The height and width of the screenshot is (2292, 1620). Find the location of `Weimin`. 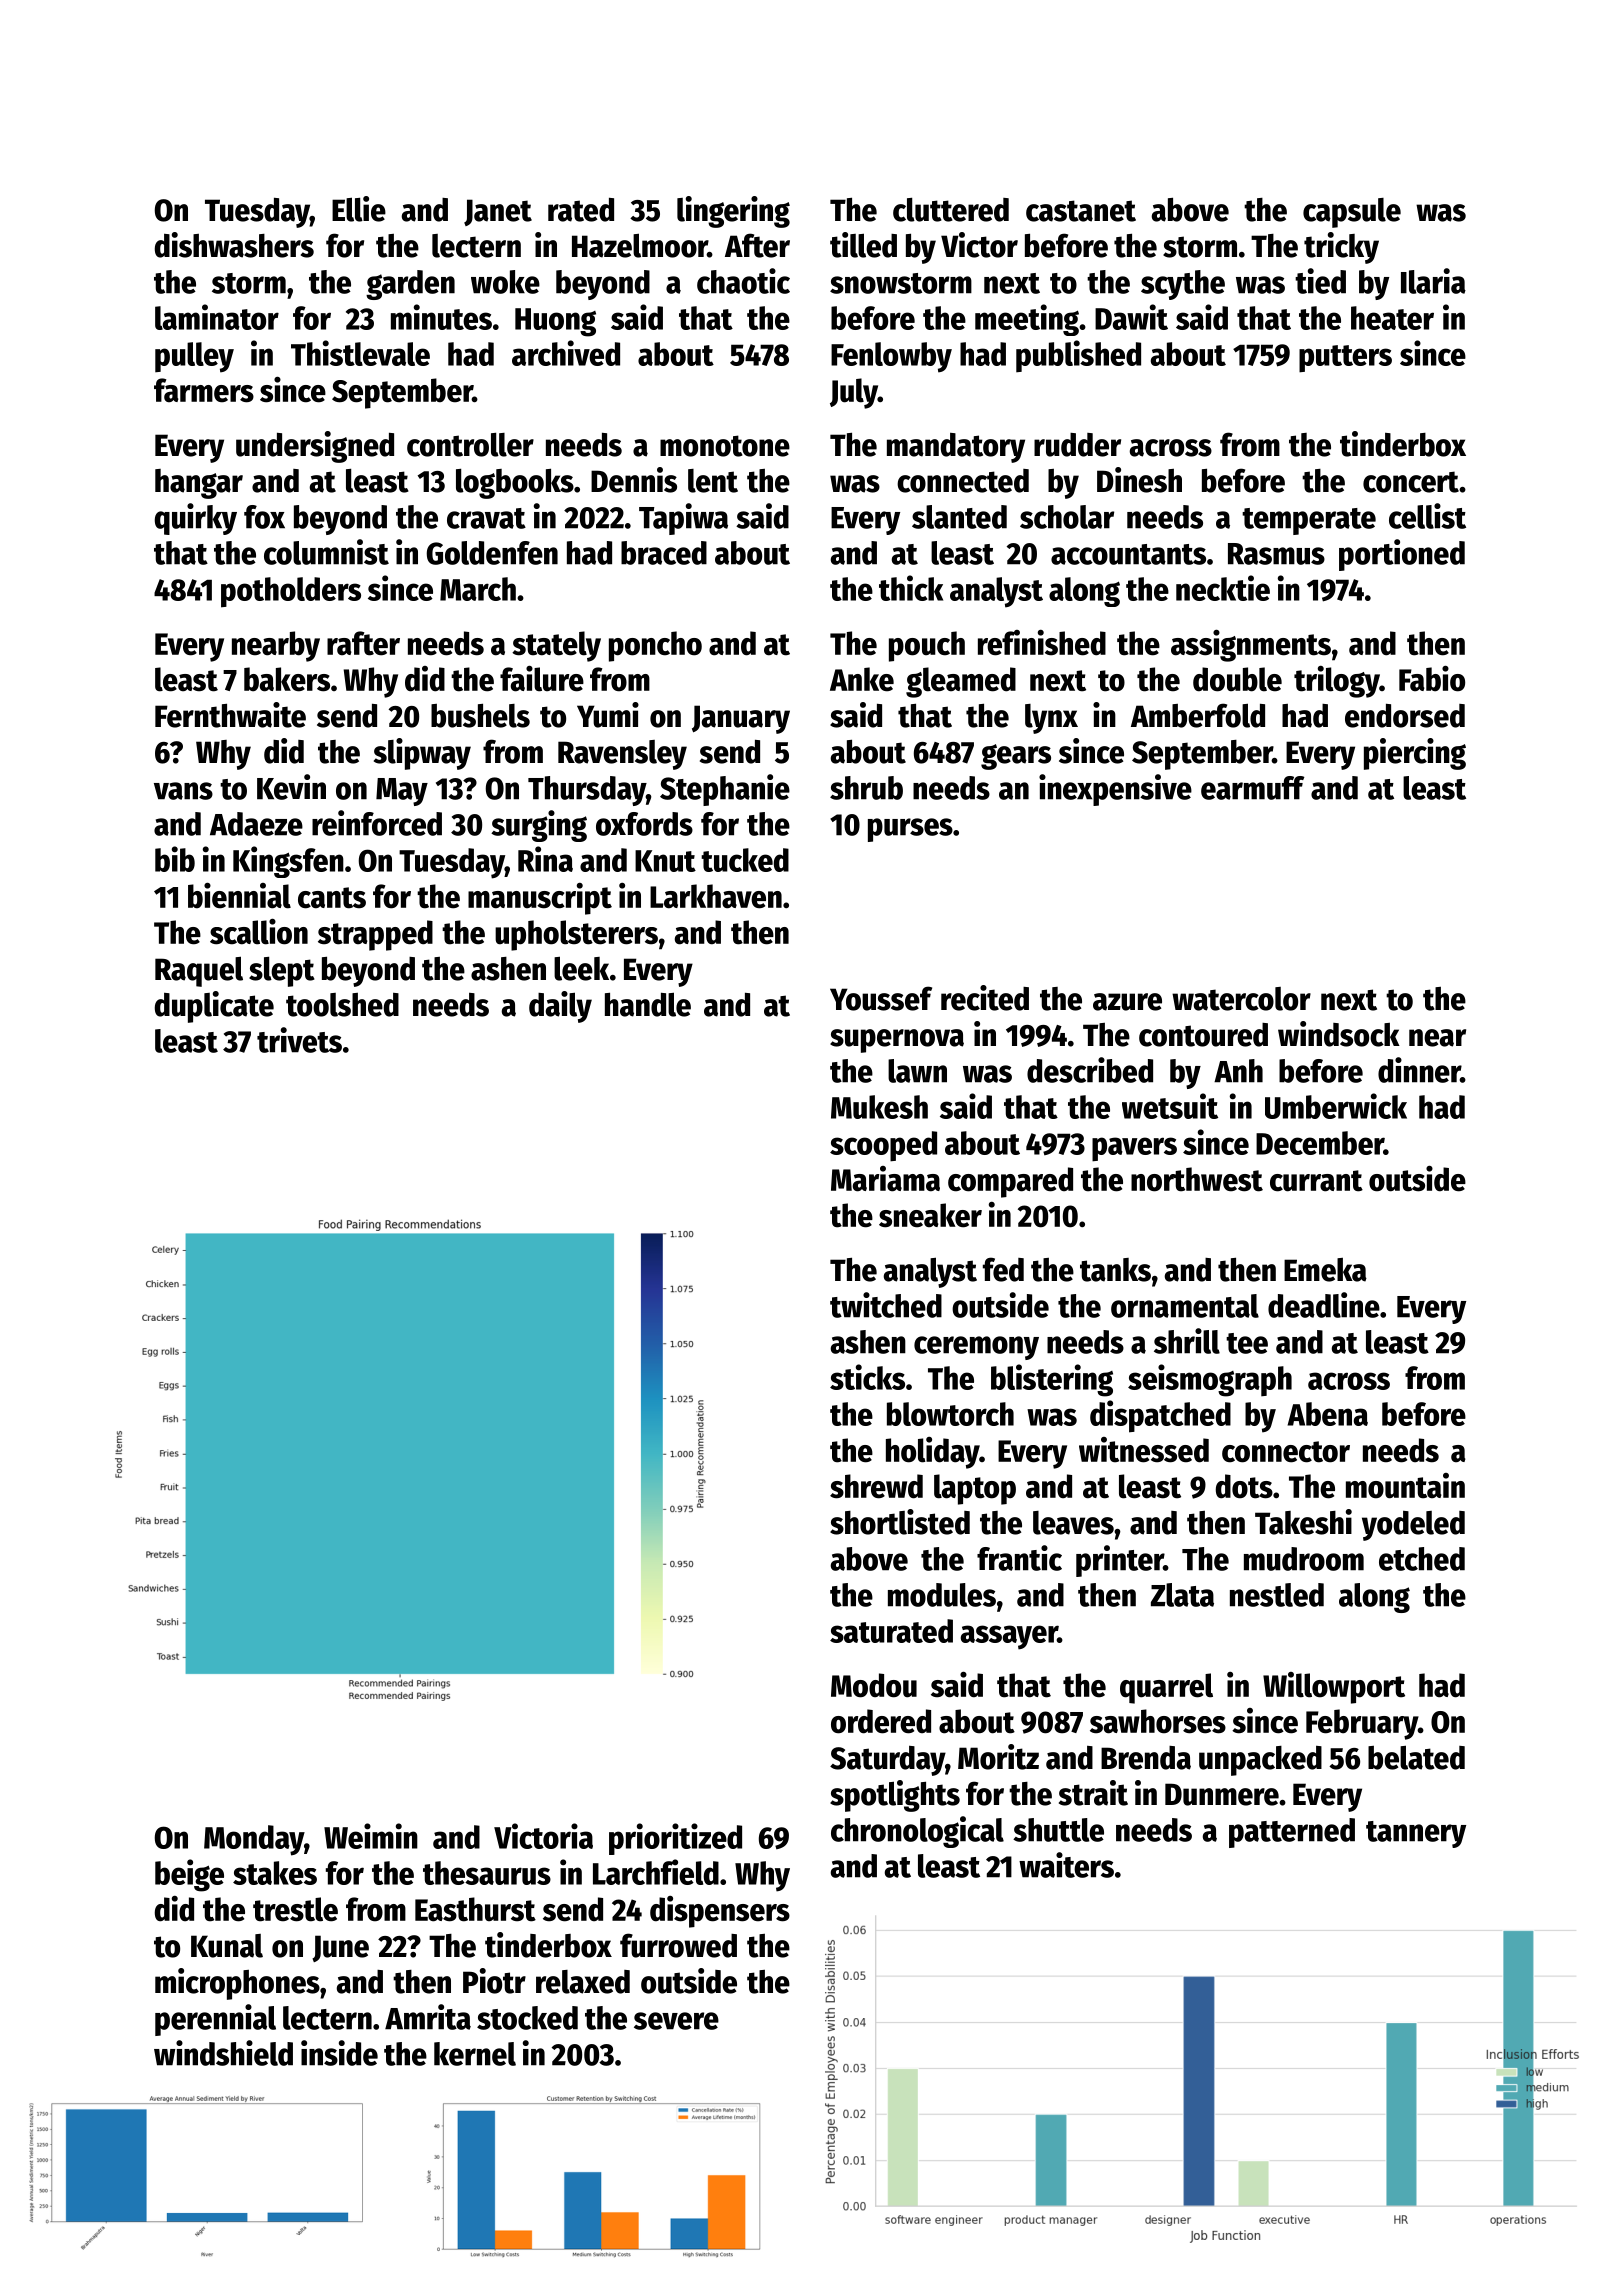

Weimin is located at coordinates (371, 1836).
